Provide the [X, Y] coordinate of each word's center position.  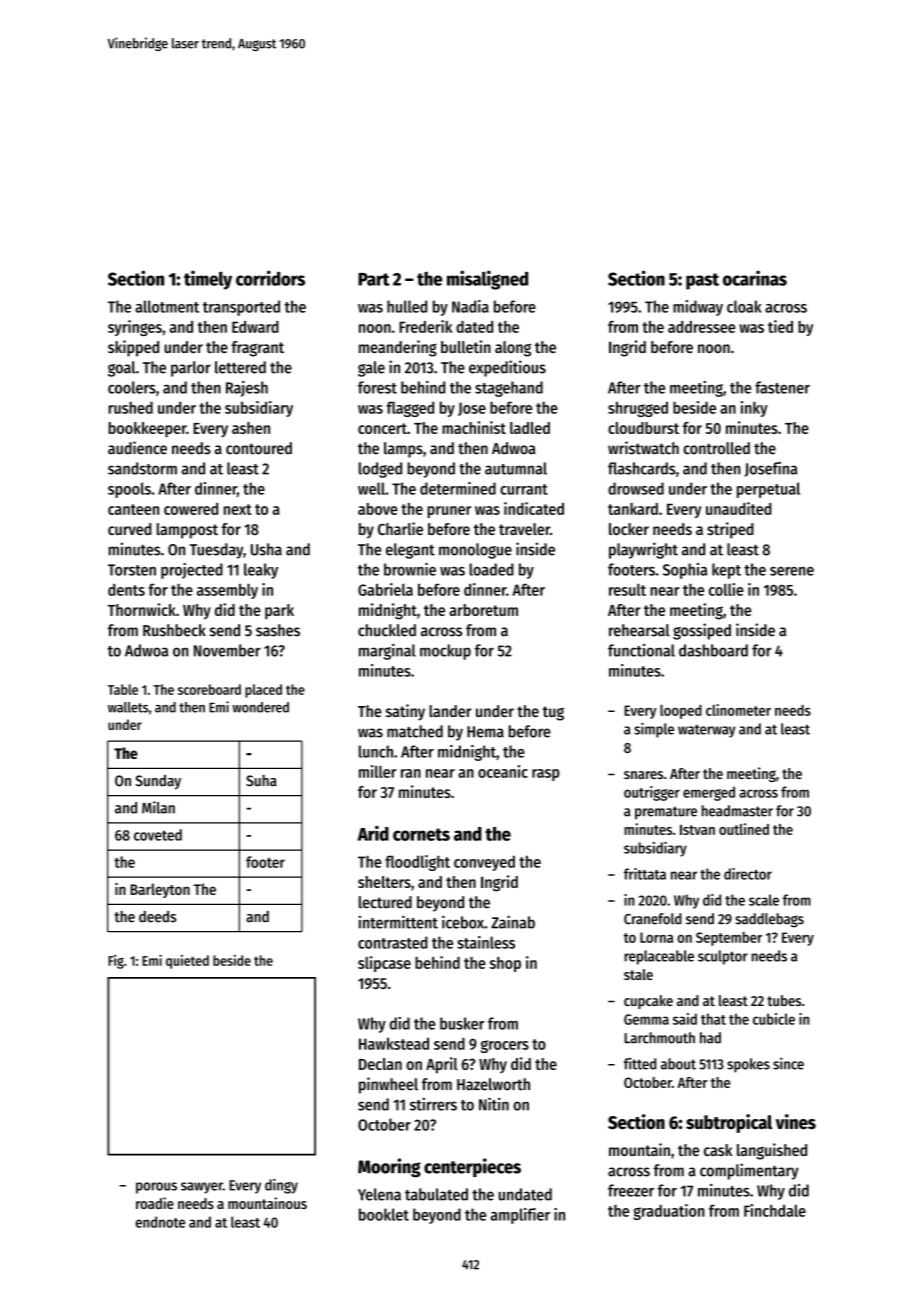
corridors [270, 278]
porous [156, 1188]
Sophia [685, 571]
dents [126, 590]
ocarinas [755, 278]
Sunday [158, 782]
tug [553, 713]
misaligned [487, 280]
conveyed [484, 863]
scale [764, 900]
